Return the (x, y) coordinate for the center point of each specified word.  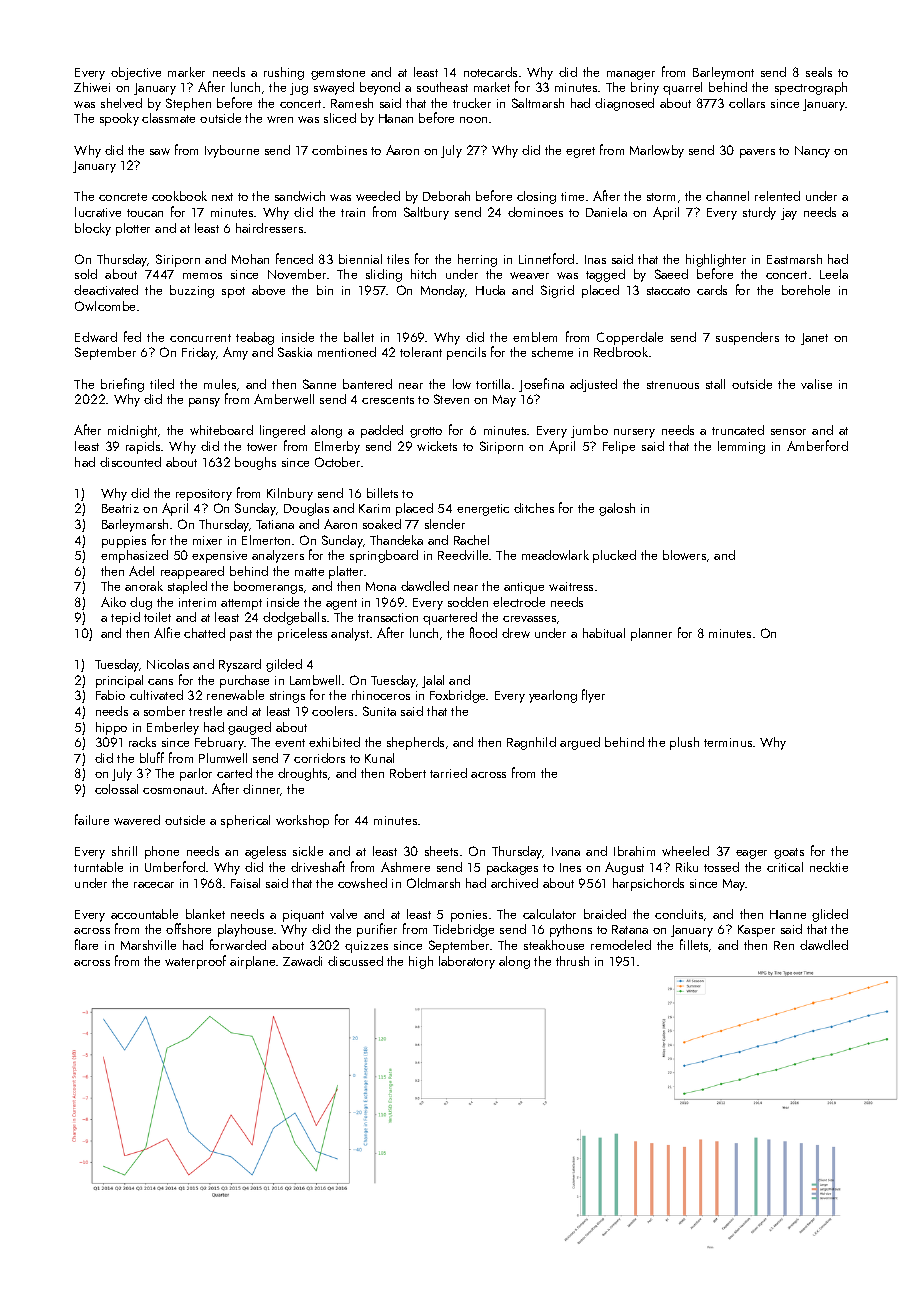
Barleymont (723, 73)
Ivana (566, 851)
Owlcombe (105, 306)
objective (136, 73)
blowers (684, 555)
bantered (367, 384)
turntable (98, 867)
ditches (534, 508)
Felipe (619, 447)
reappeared (192, 572)
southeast (442, 87)
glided (830, 915)
